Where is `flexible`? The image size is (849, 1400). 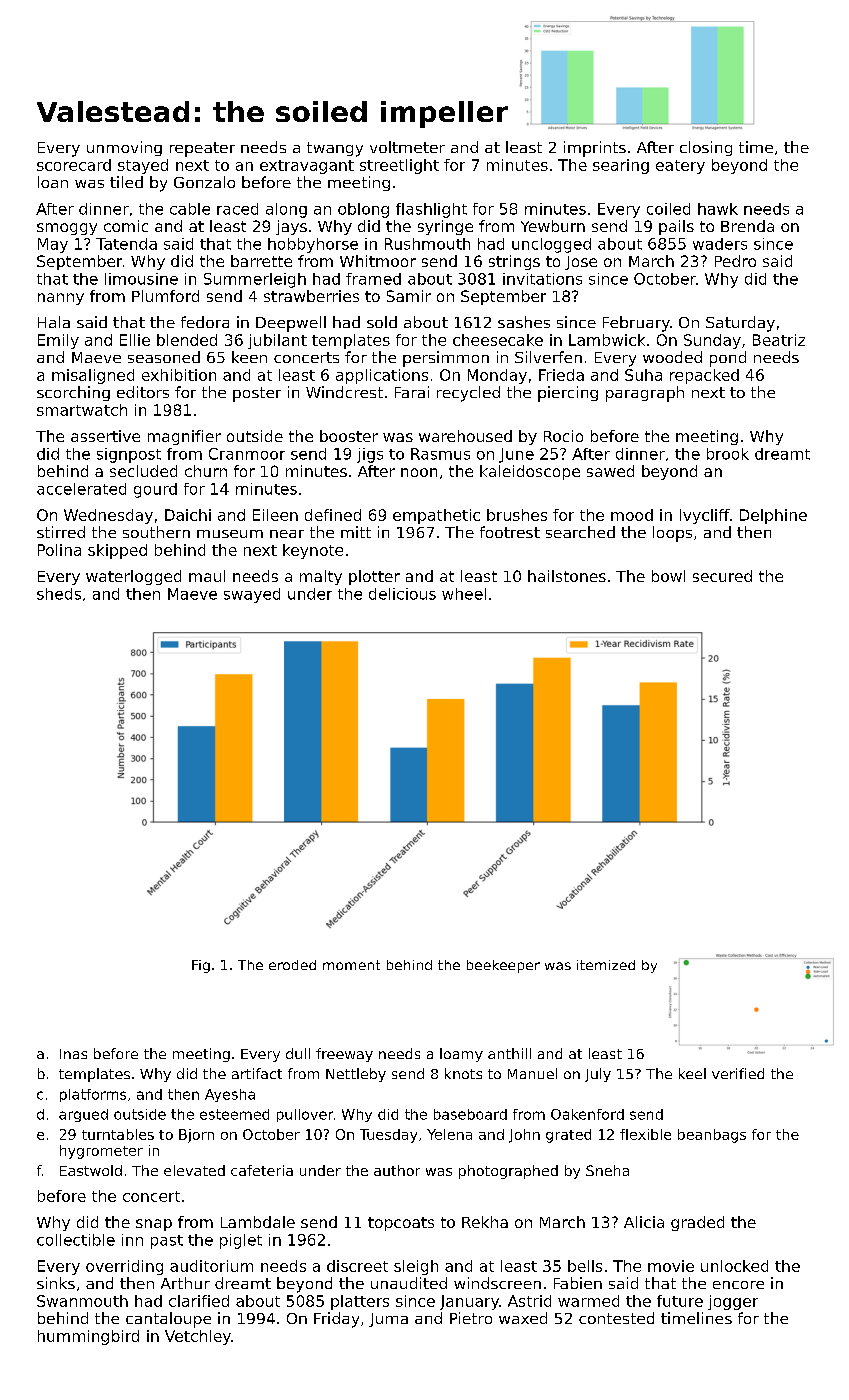 flexible is located at coordinates (645, 1134).
